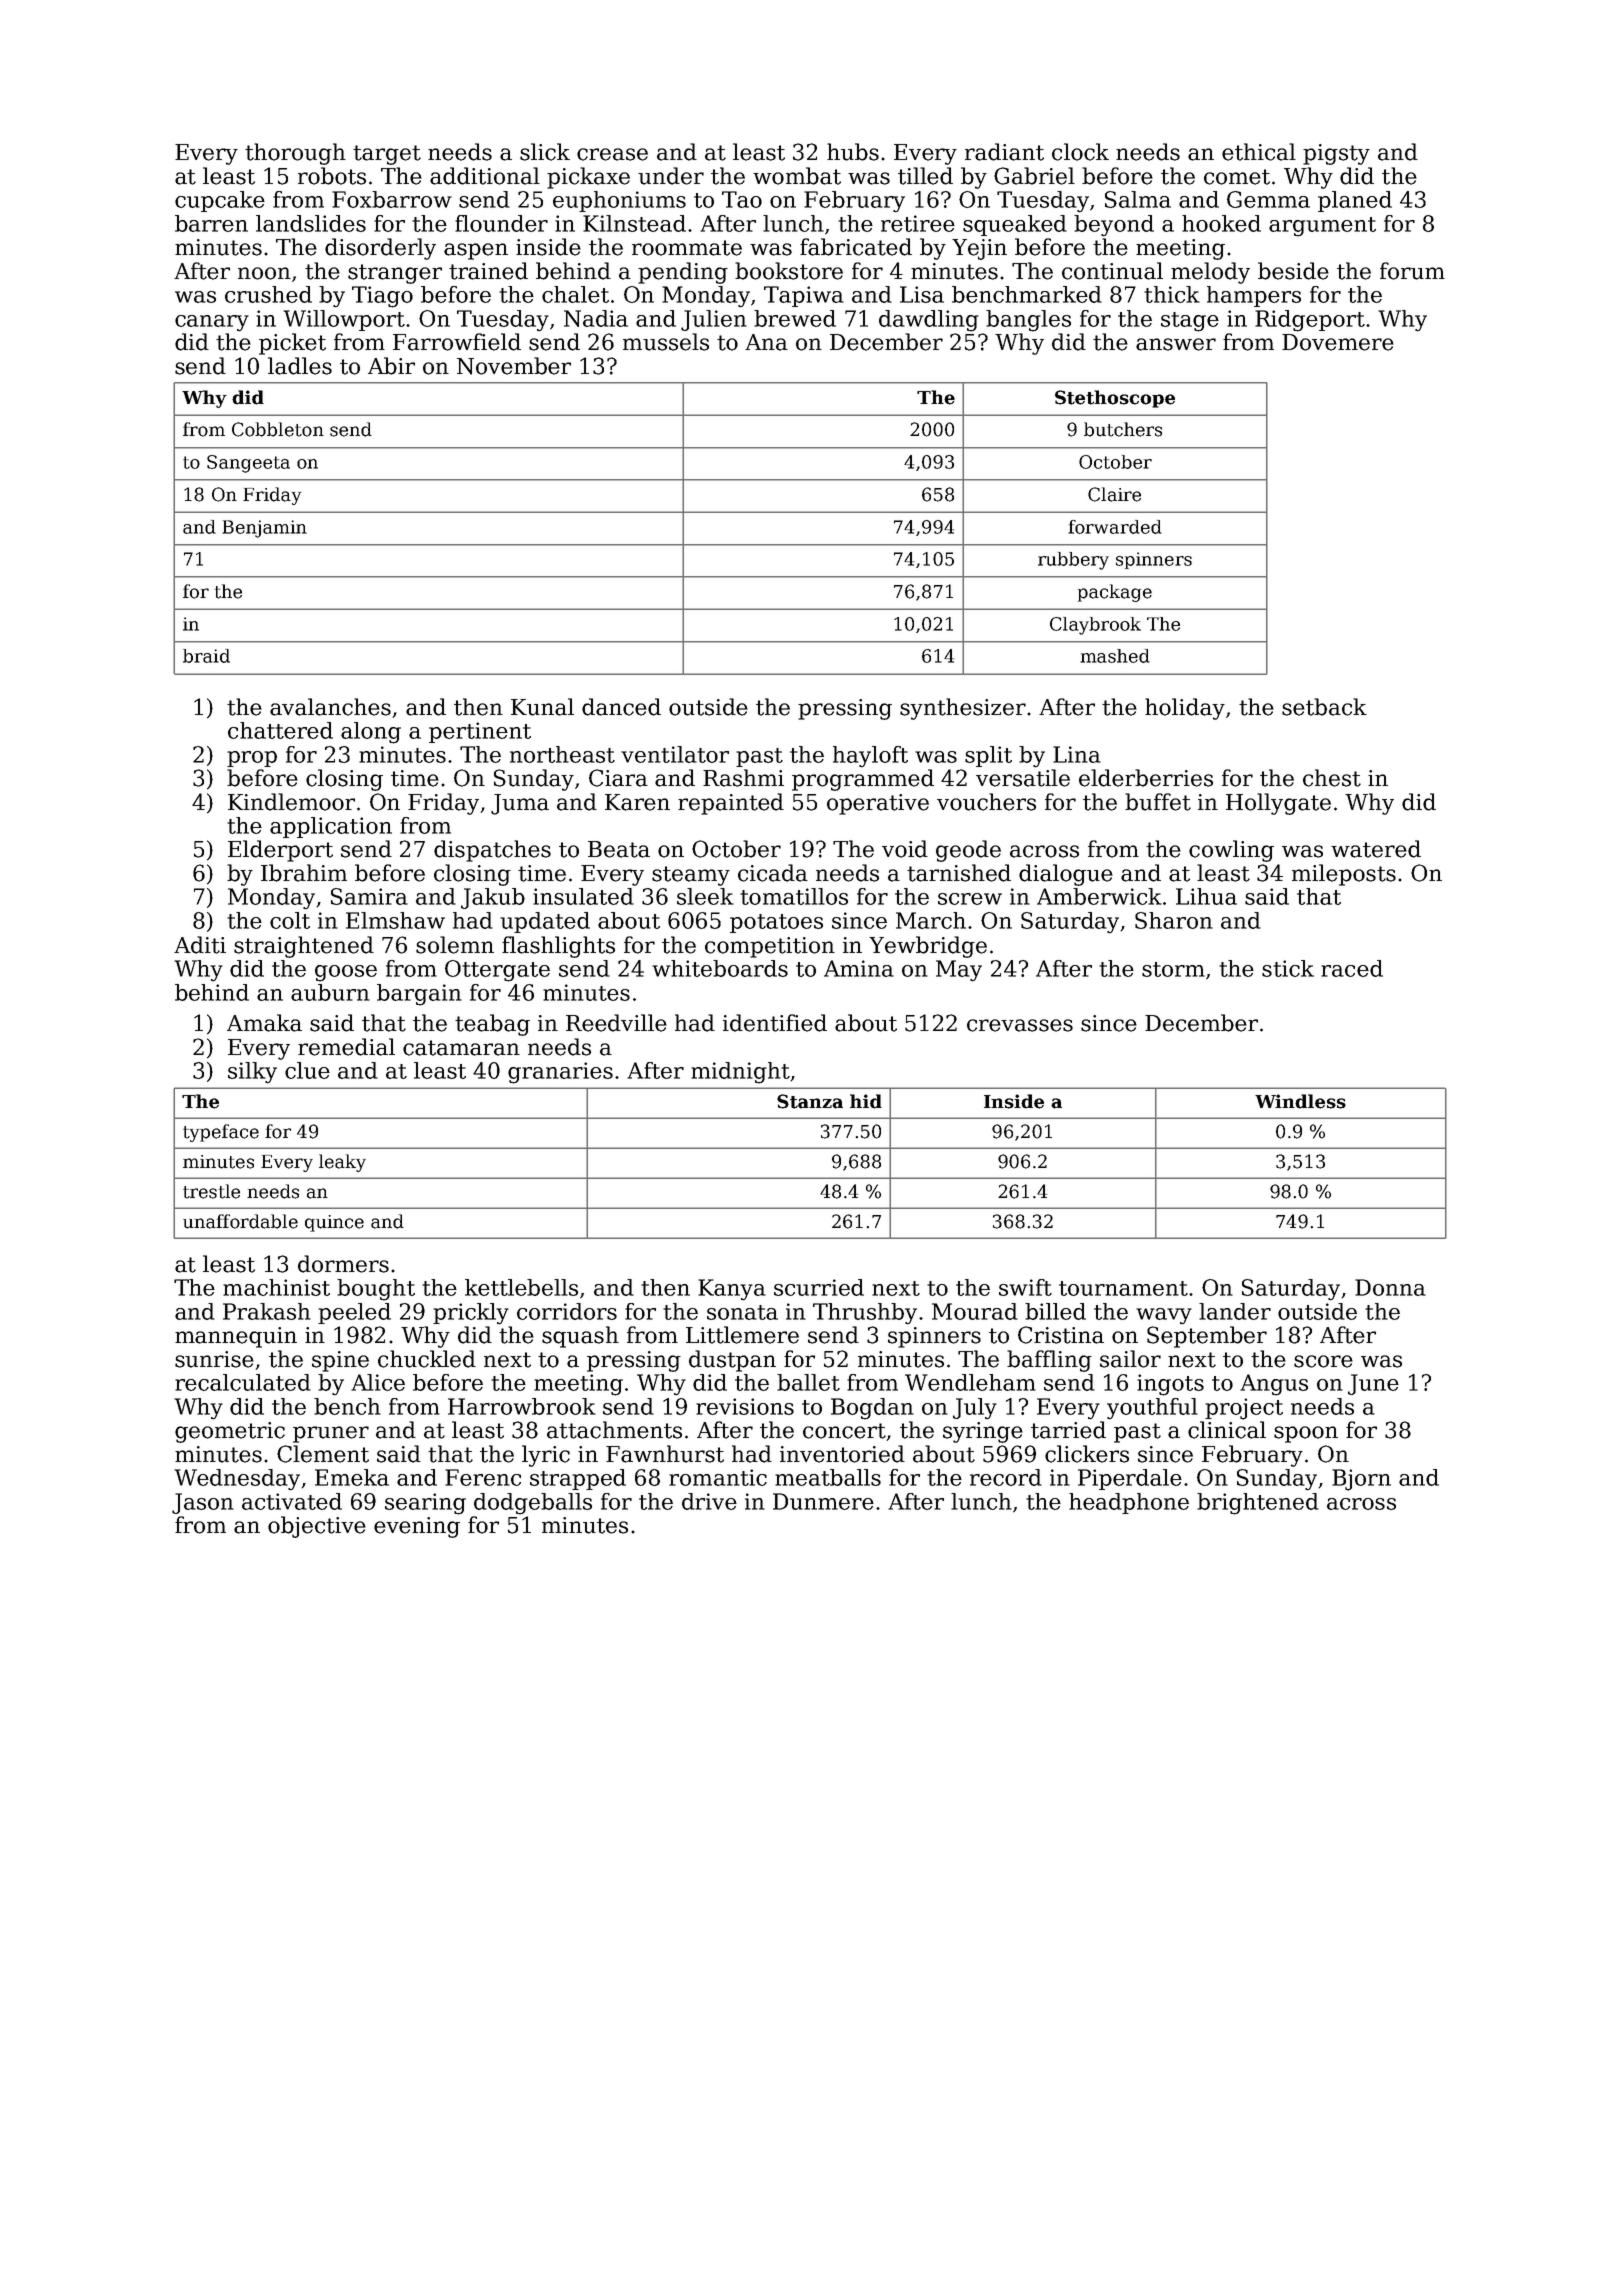 This screenshot has height=2292, width=1620. What do you see at coordinates (211, 1191) in the screenshot?
I see `trestle` at bounding box center [211, 1191].
